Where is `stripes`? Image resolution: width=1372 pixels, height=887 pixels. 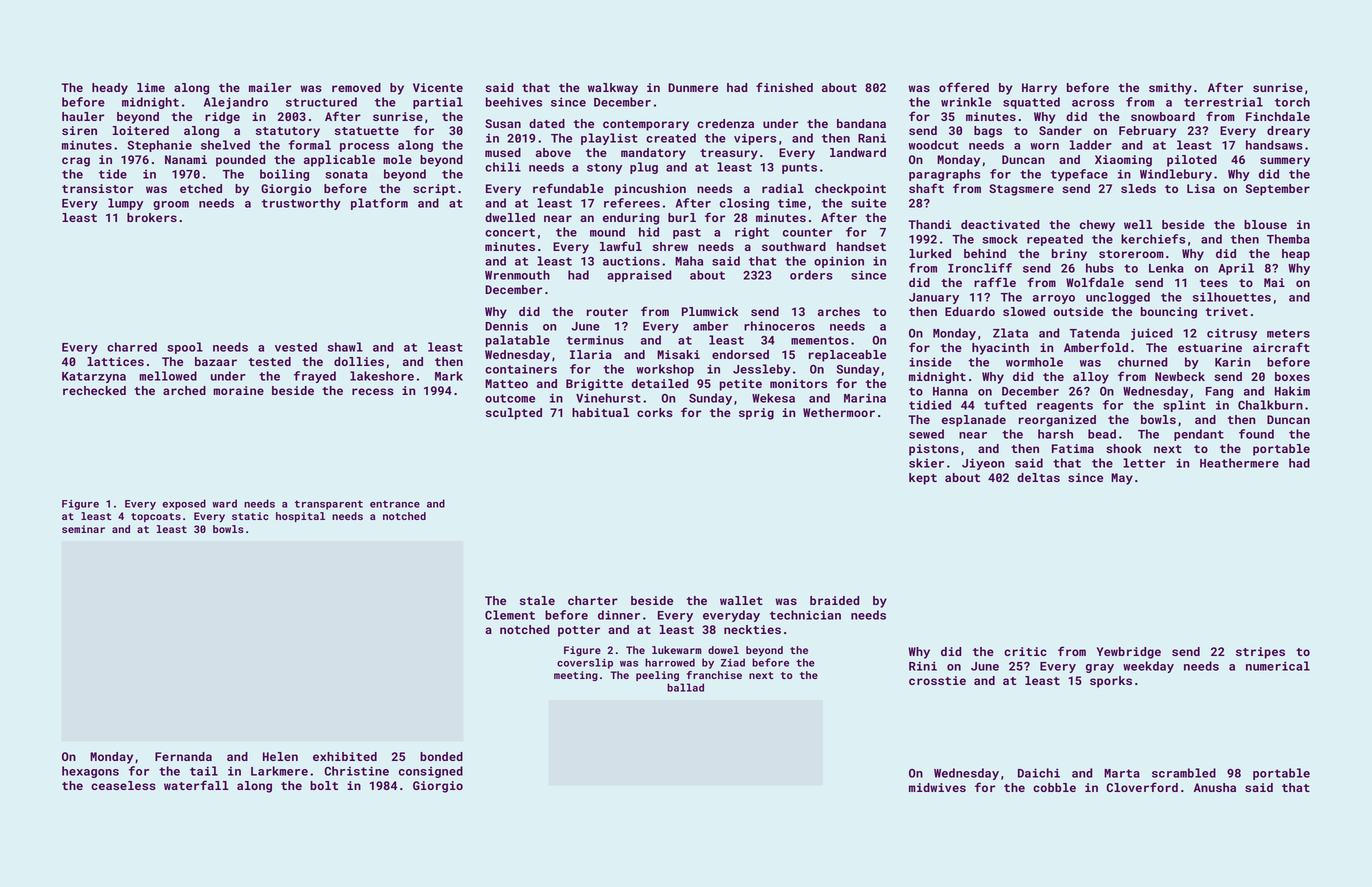 stripes is located at coordinates (1260, 653).
